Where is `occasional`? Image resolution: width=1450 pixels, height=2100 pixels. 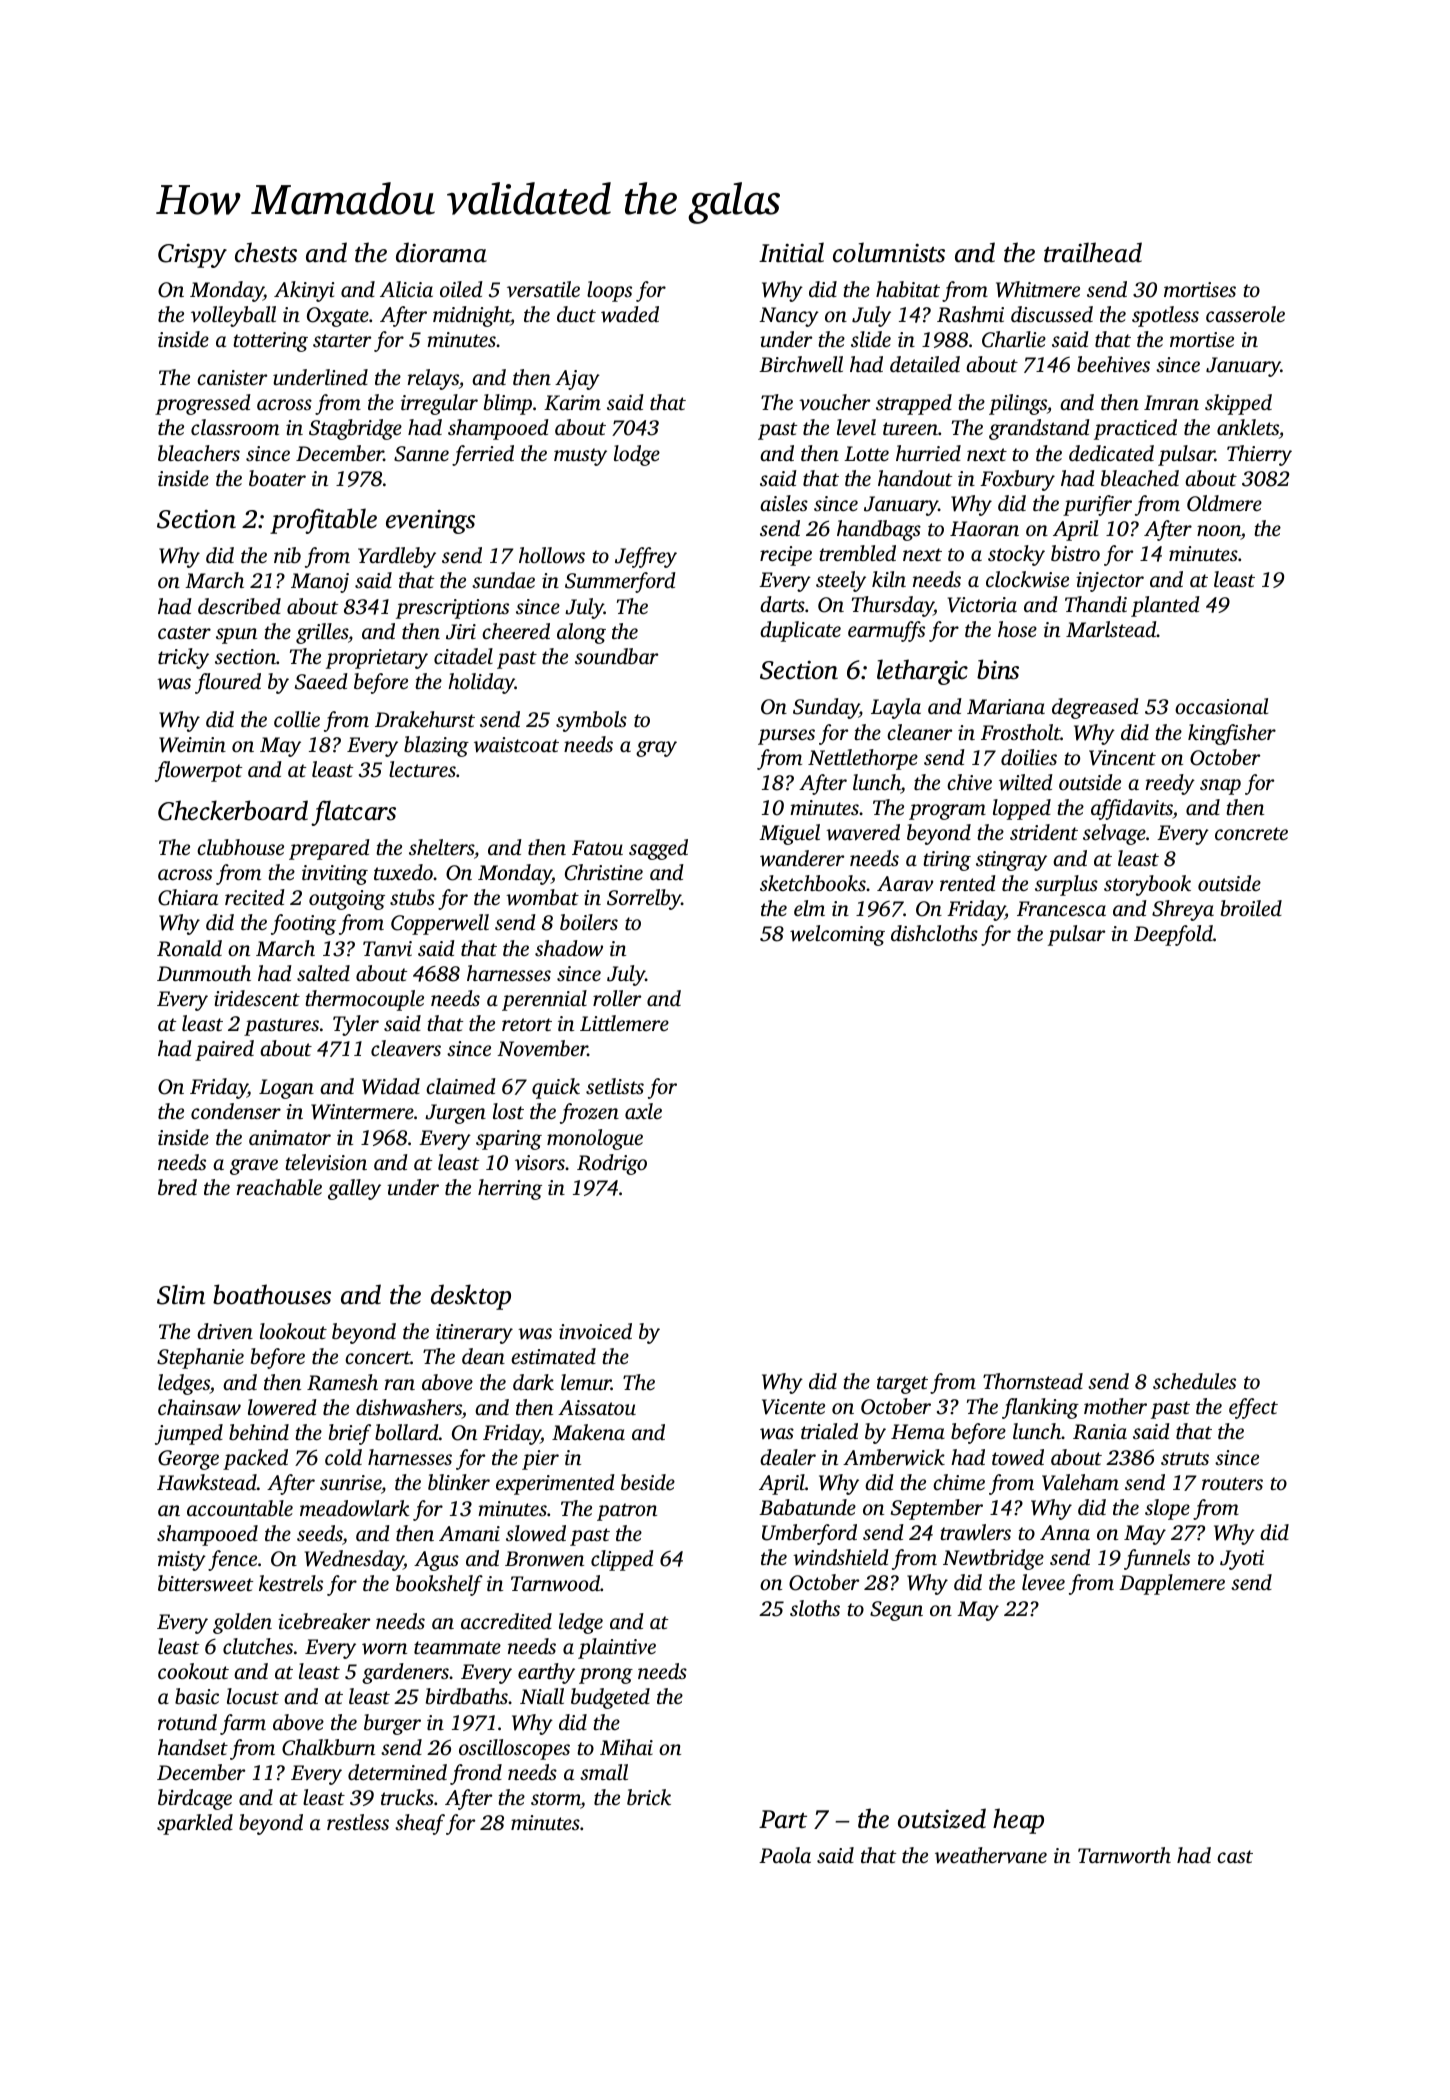 occasional is located at coordinates (1221, 706).
